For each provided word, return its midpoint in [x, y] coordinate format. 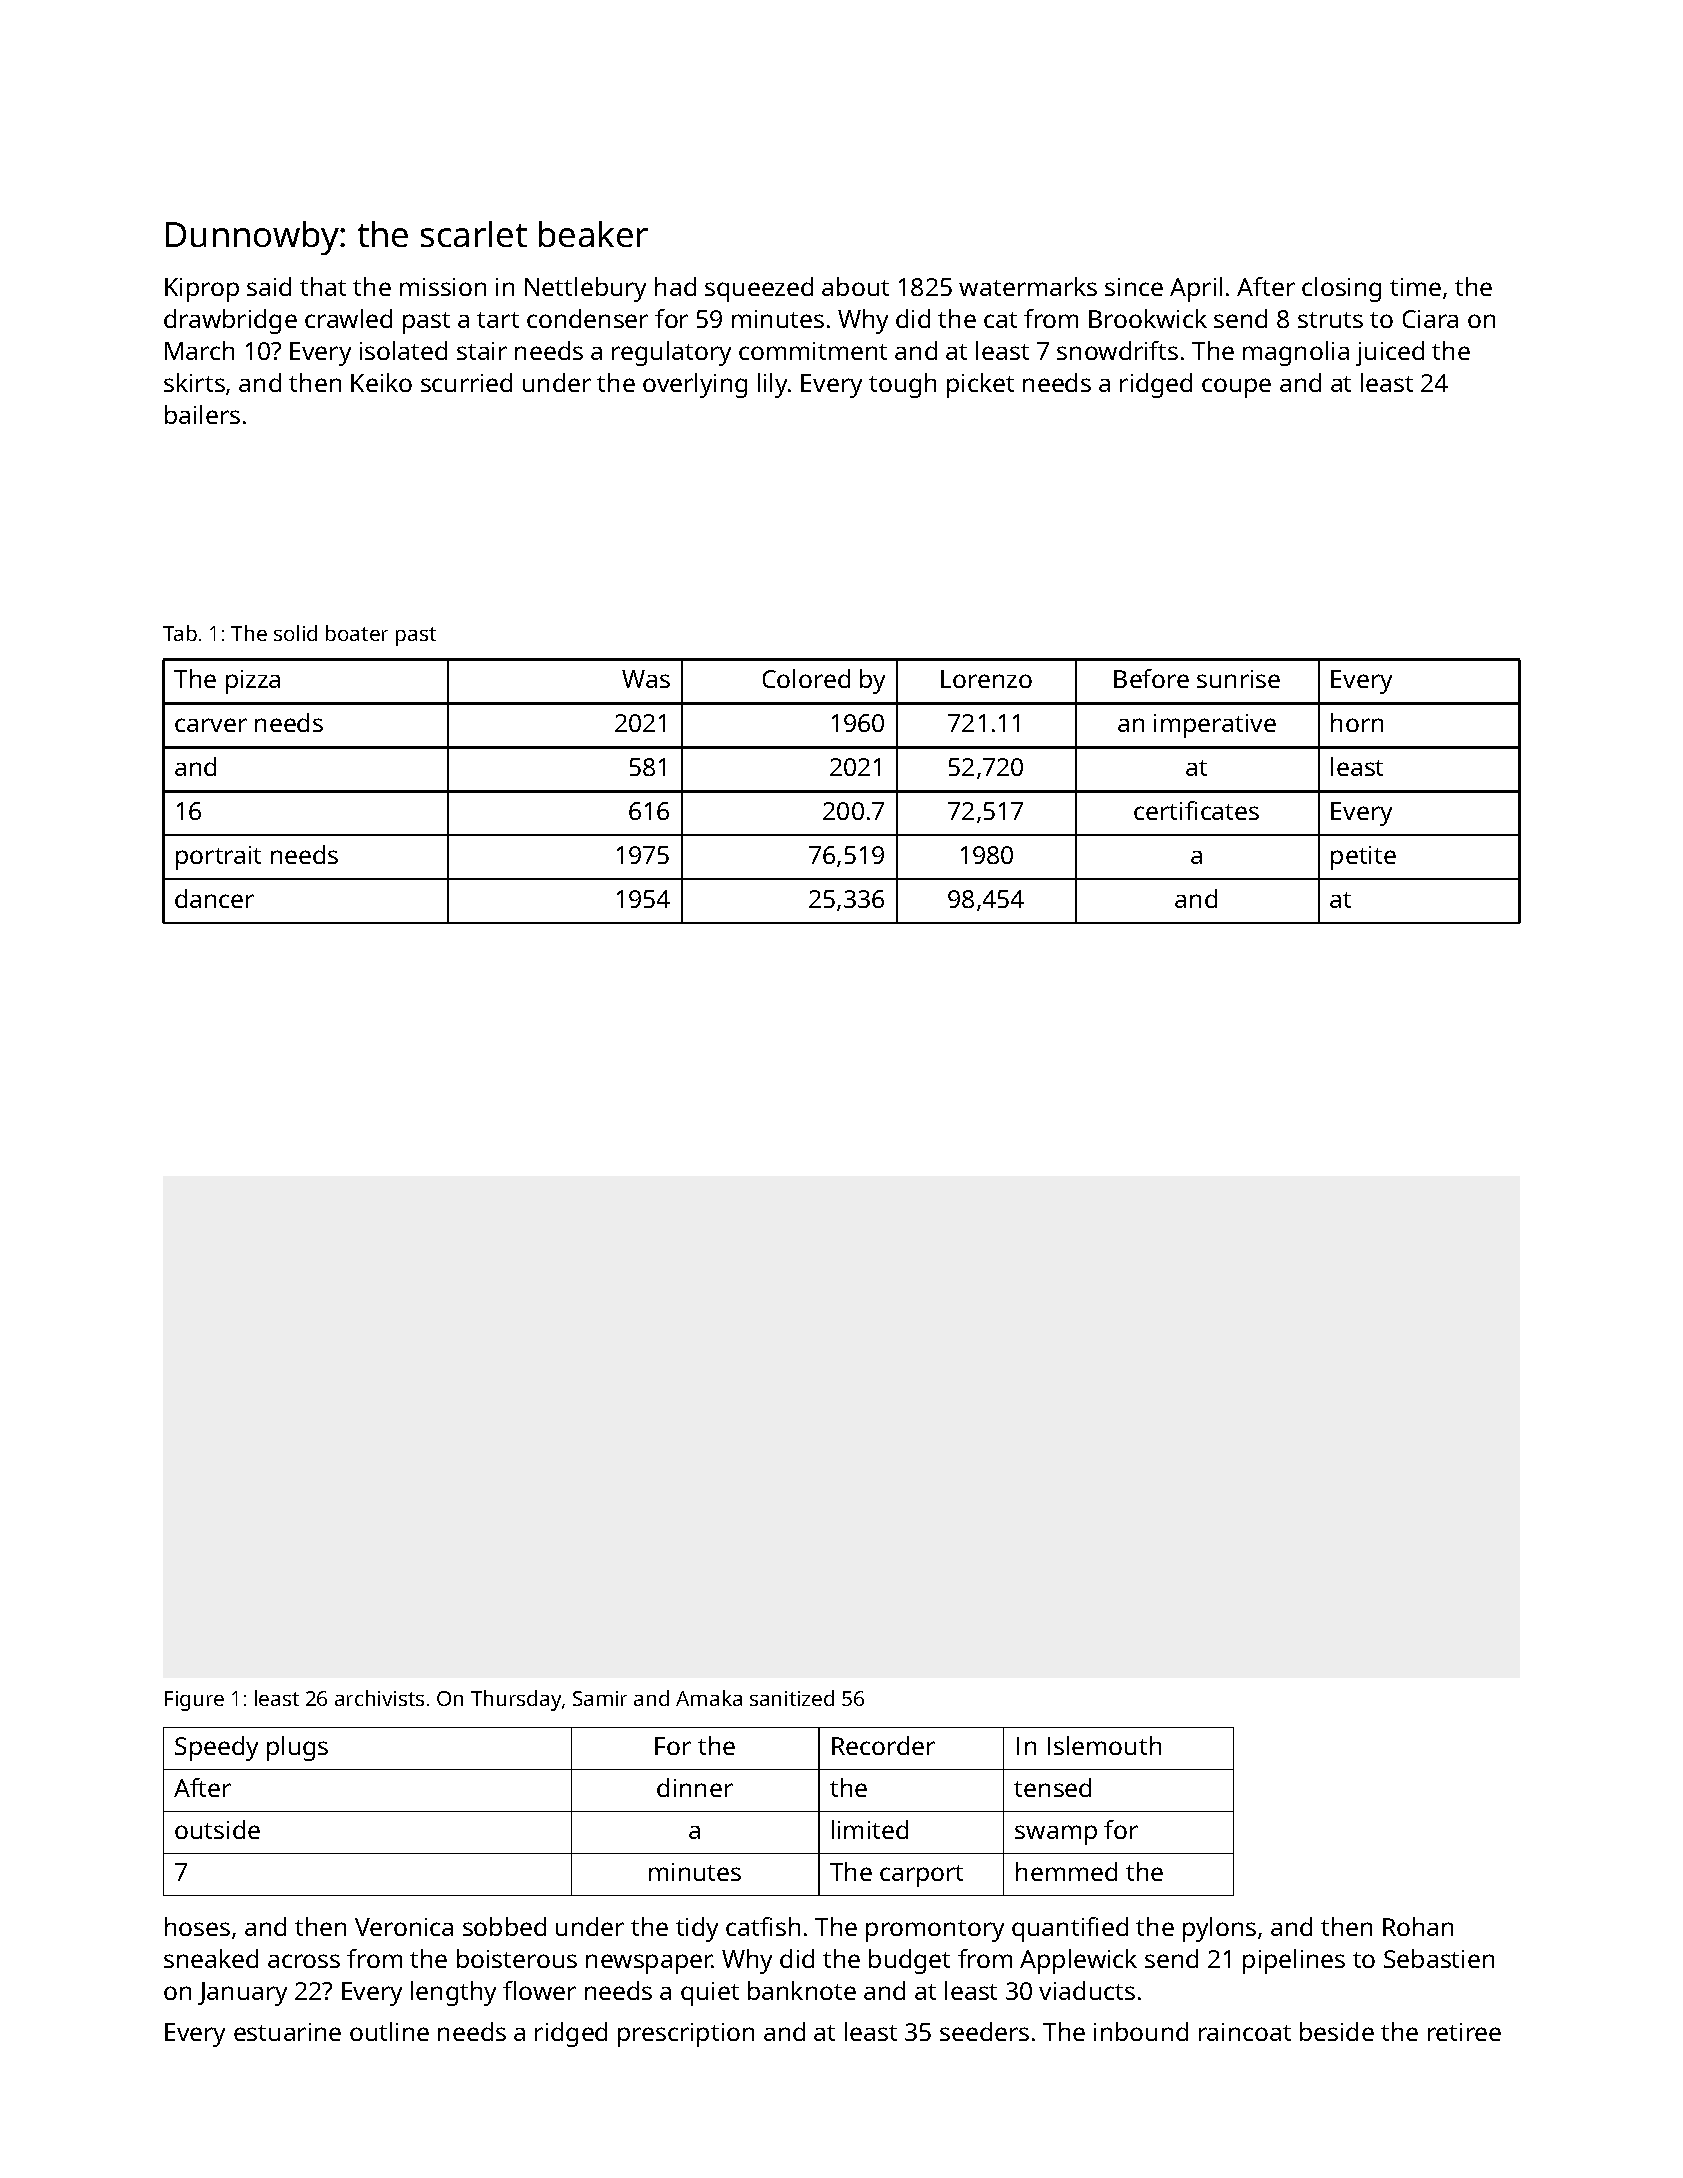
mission [443, 287]
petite [1363, 858]
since [1134, 287]
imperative [1215, 726]
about [855, 286]
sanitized [792, 1698]
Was [646, 679]
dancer [214, 898]
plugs [297, 1748]
